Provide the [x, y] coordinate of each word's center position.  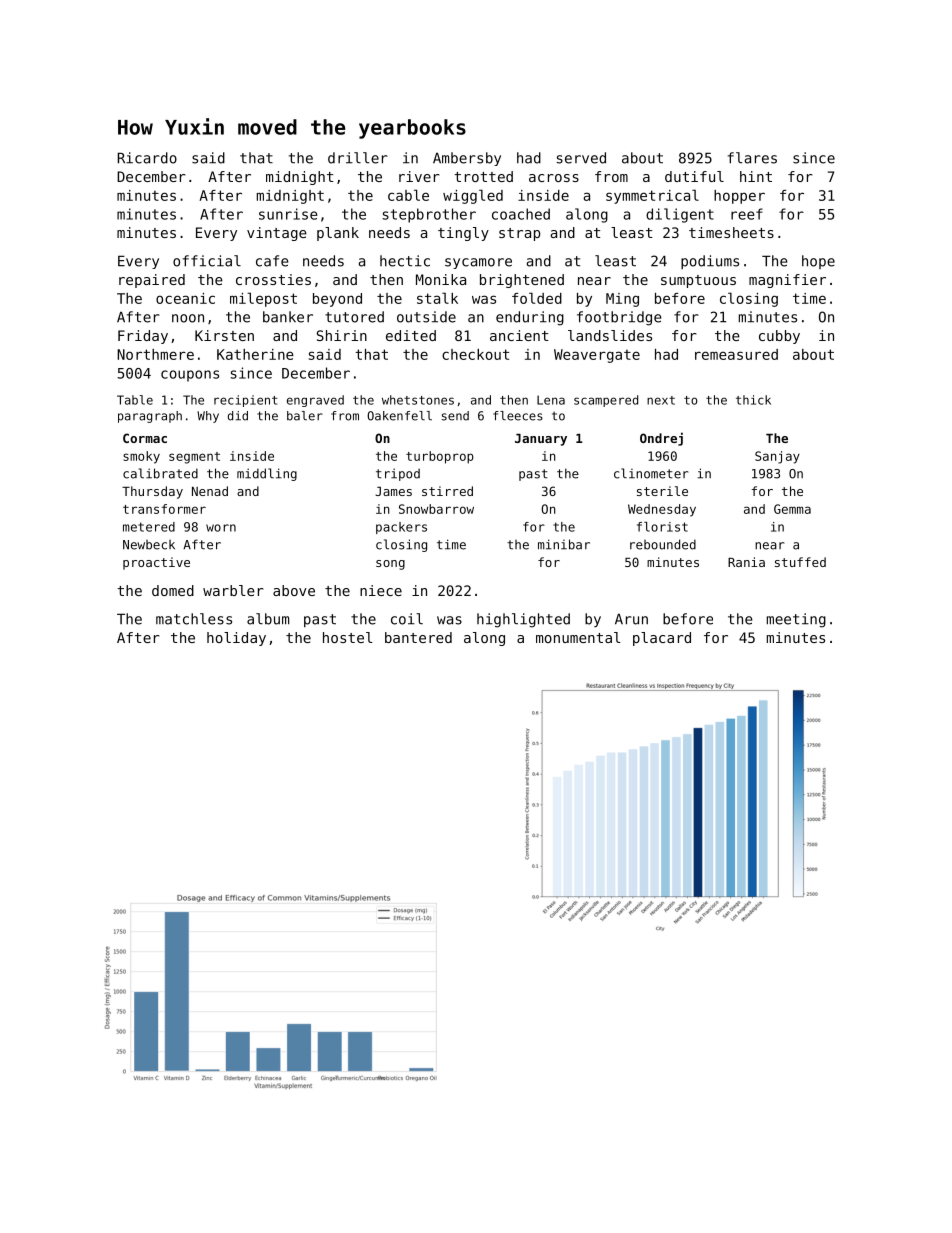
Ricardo [147, 158]
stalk [437, 298]
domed [173, 590]
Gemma [792, 509]
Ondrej [661, 439]
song [390, 565]
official [207, 261]
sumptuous [698, 281]
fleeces [518, 416]
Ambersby [467, 159]
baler [305, 416]
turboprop [440, 457]
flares [752, 158]
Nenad [210, 491]
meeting [796, 620]
